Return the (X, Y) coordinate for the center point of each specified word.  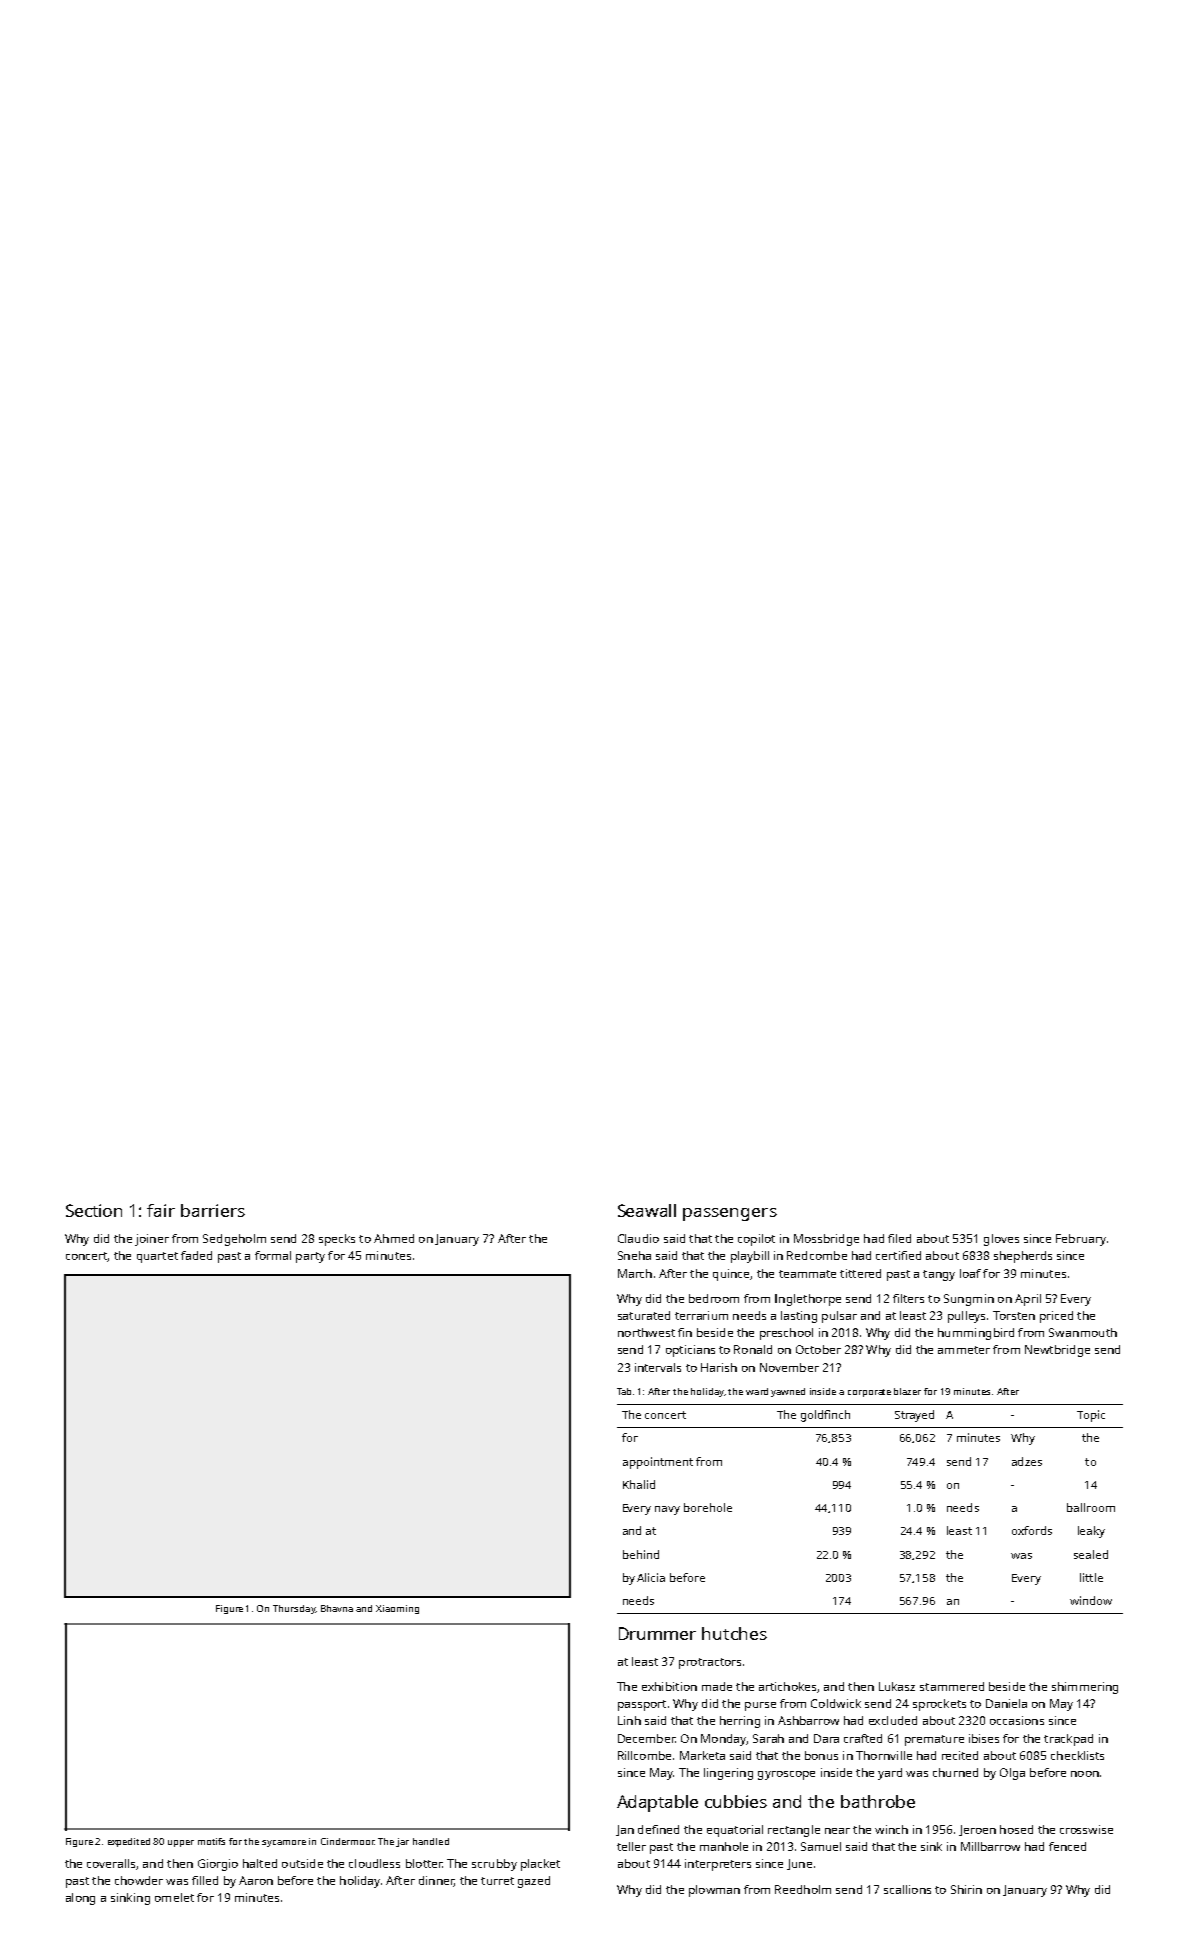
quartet (157, 1257)
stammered (952, 1686)
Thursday (294, 1609)
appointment (658, 1463)
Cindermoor (347, 1841)
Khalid (639, 1484)
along (80, 1899)
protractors (710, 1663)
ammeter (964, 1350)
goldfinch (825, 1416)
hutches (734, 1633)
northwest (646, 1332)
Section (94, 1210)
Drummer (657, 1633)
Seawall (647, 1210)
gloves (1001, 1240)
